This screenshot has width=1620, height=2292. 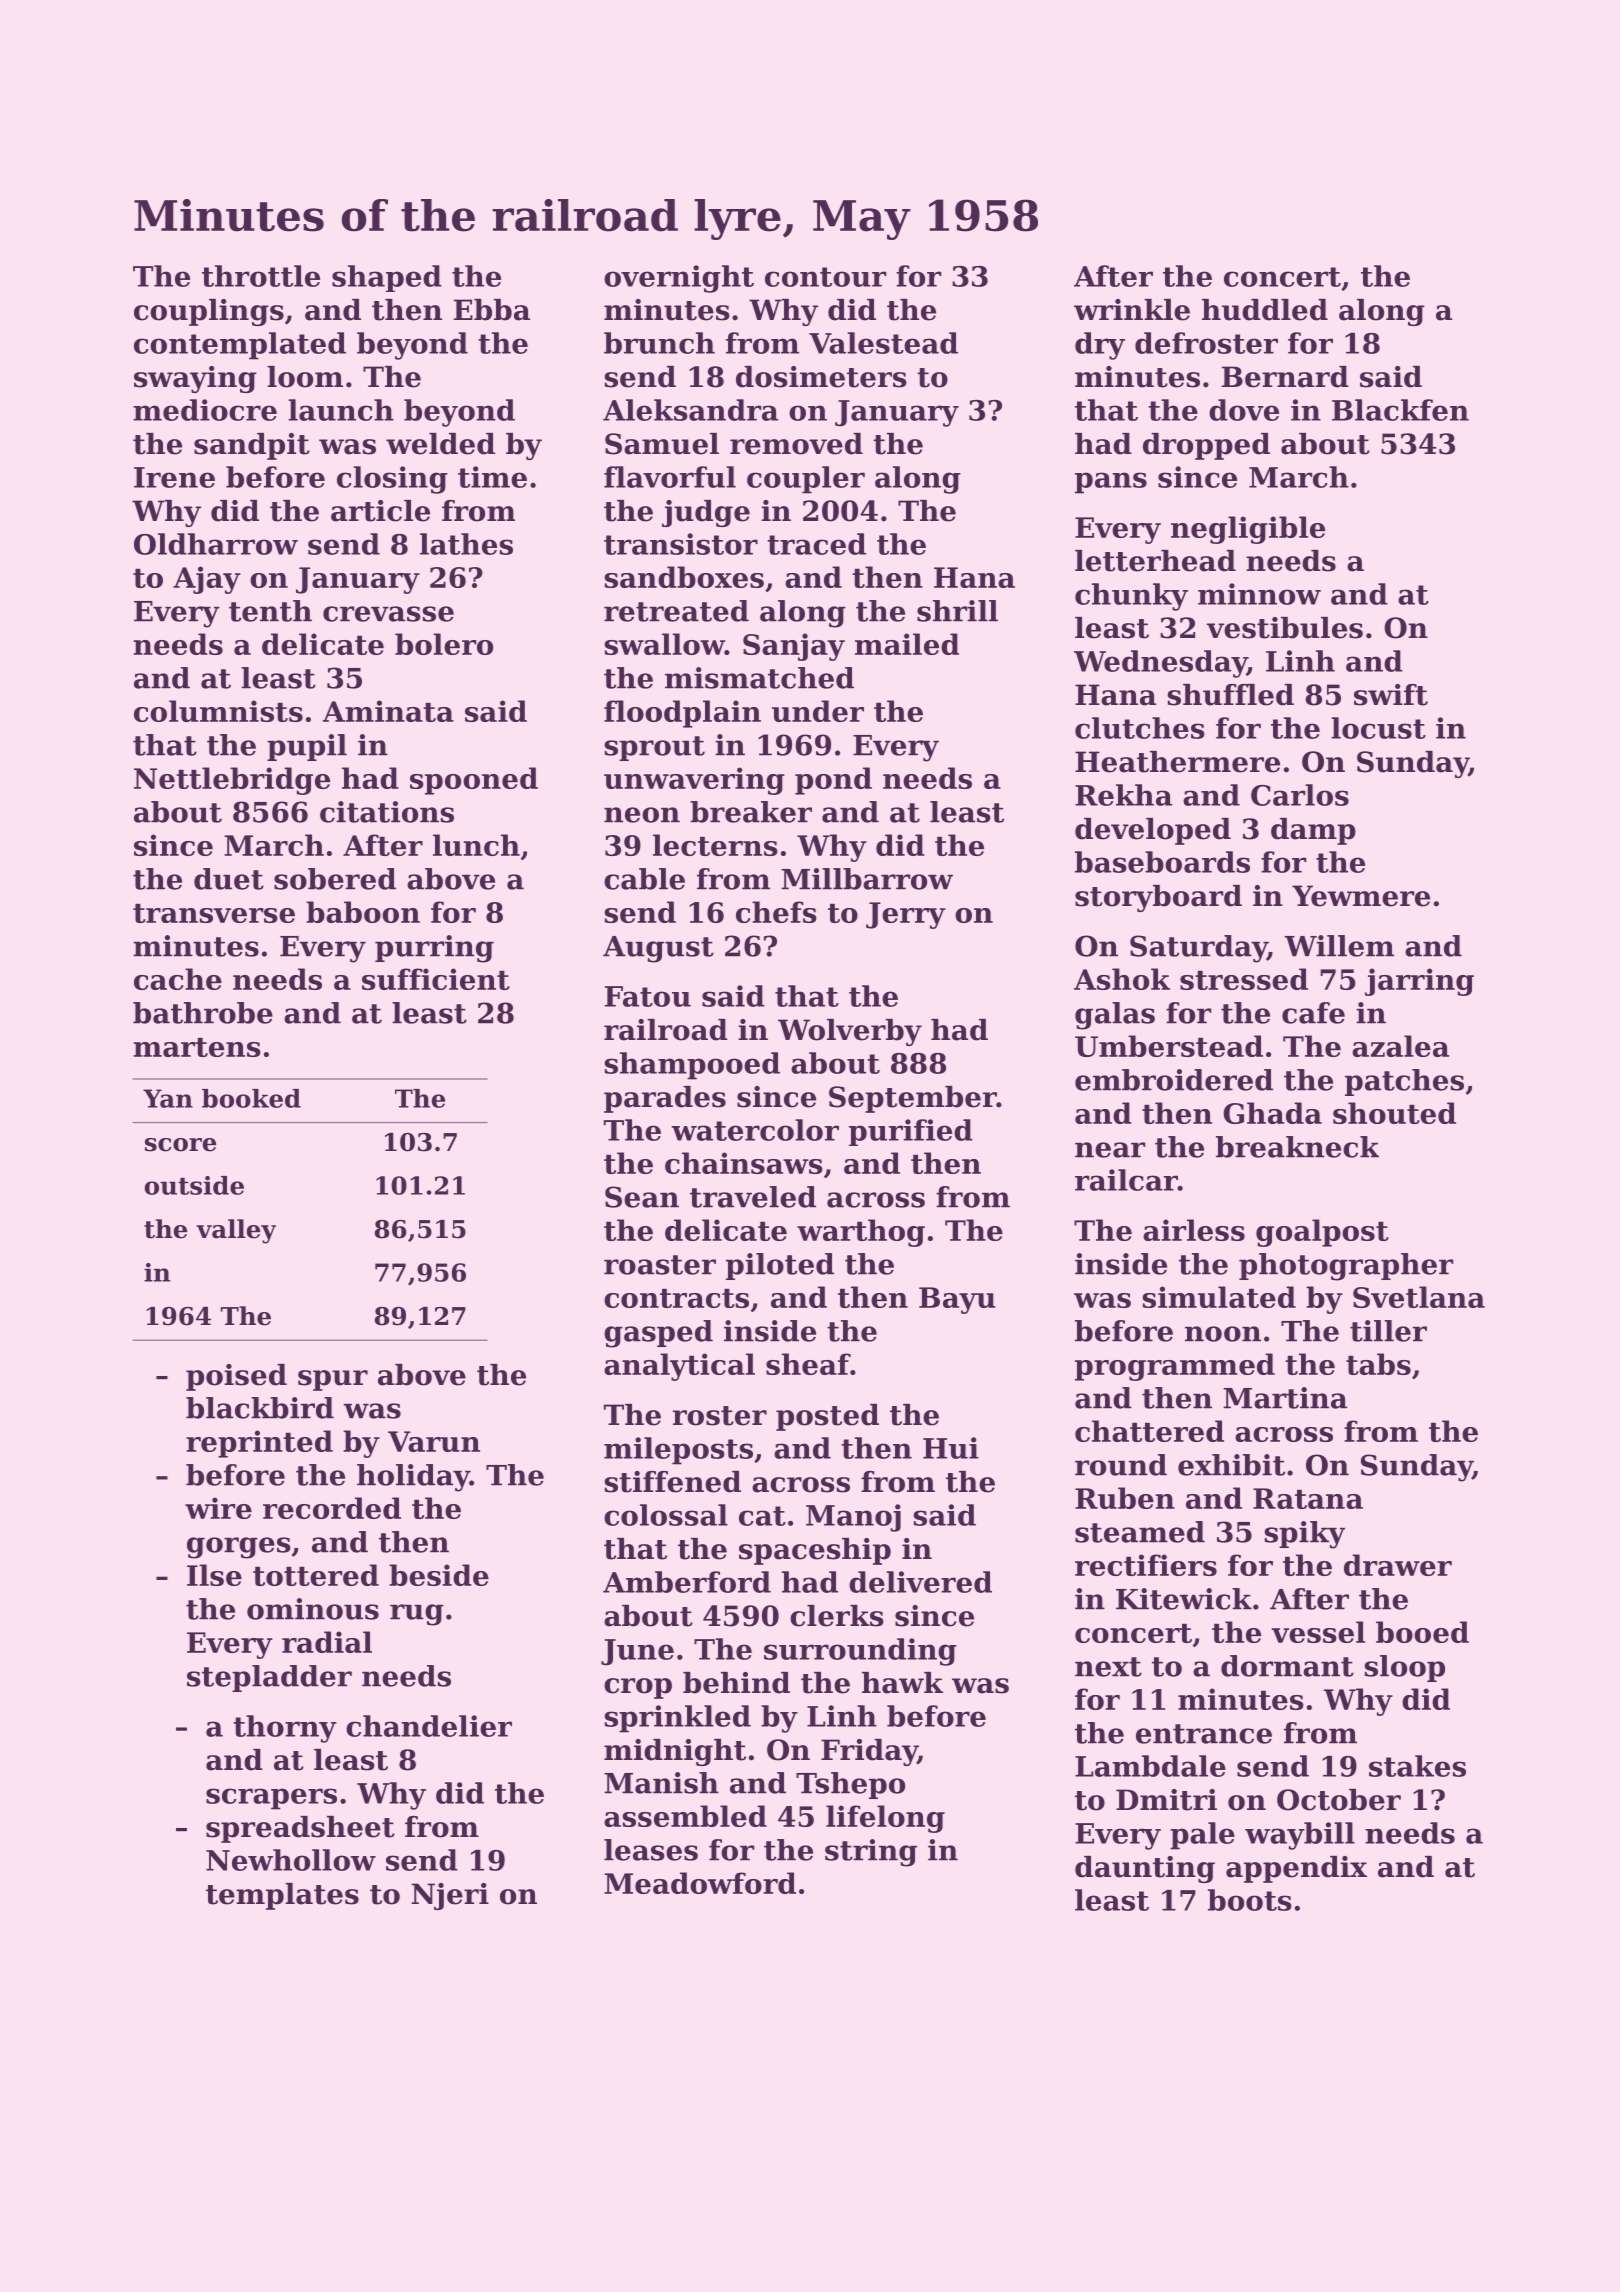 I want to click on Manoj, so click(x=853, y=1518).
